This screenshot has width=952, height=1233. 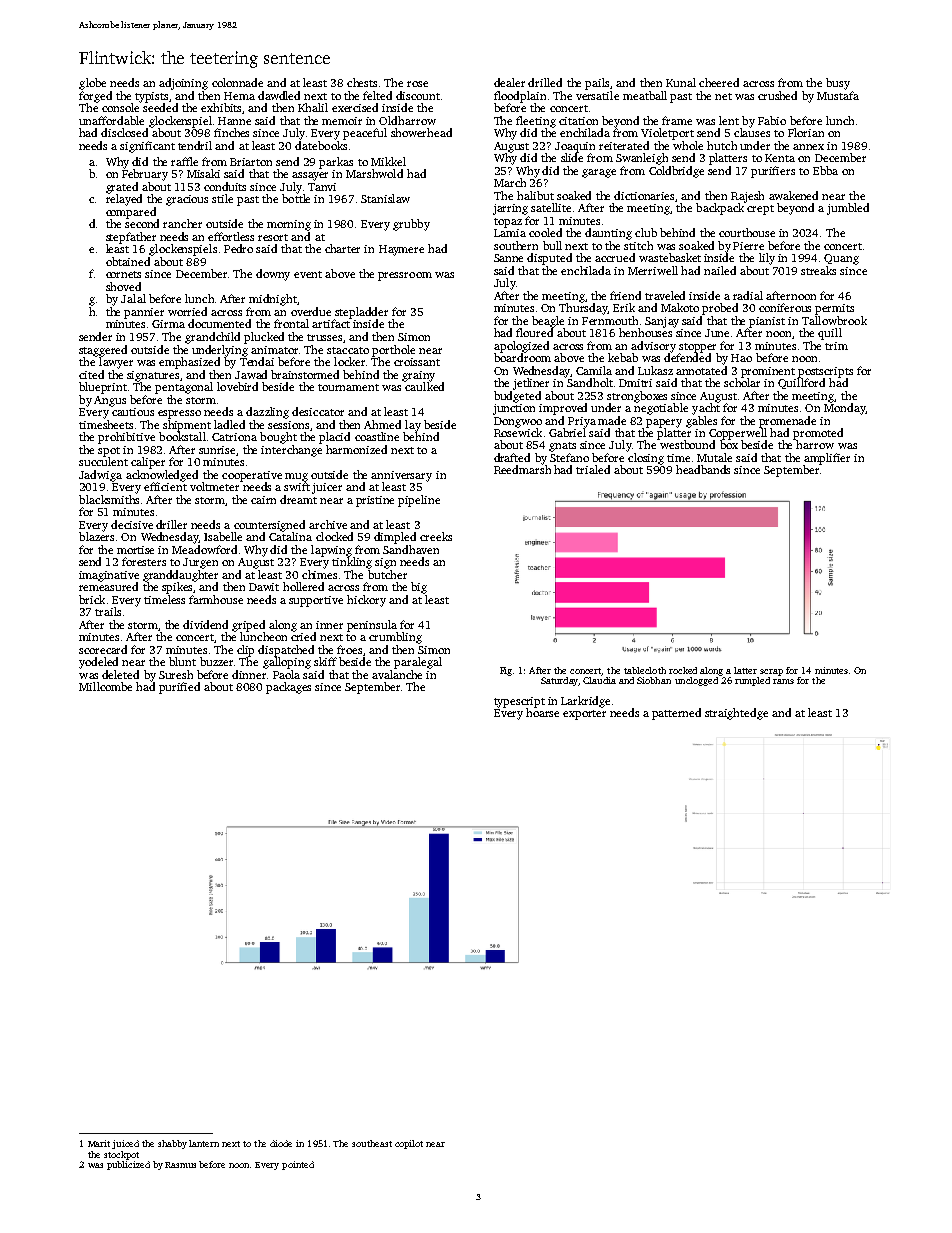 I want to click on caliper, so click(x=148, y=463).
